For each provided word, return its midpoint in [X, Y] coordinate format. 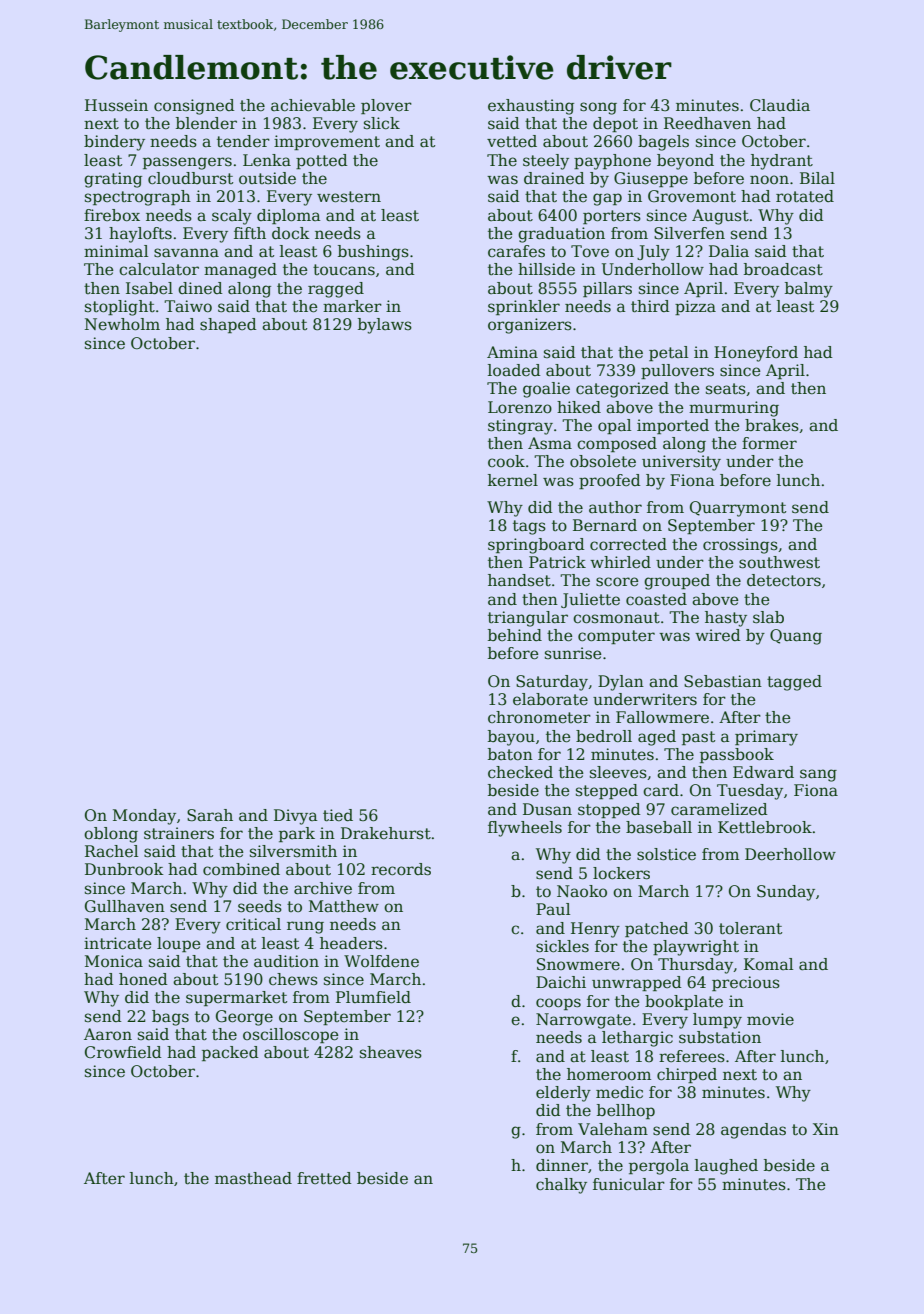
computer [616, 637]
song [598, 108]
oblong [111, 835]
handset [519, 580]
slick [382, 123]
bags [170, 1018]
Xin [826, 1129]
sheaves [391, 1052]
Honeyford [756, 354]
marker [352, 306]
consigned [194, 107]
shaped [228, 325]
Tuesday [750, 792]
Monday [144, 817]
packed [230, 1053]
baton [510, 754]
